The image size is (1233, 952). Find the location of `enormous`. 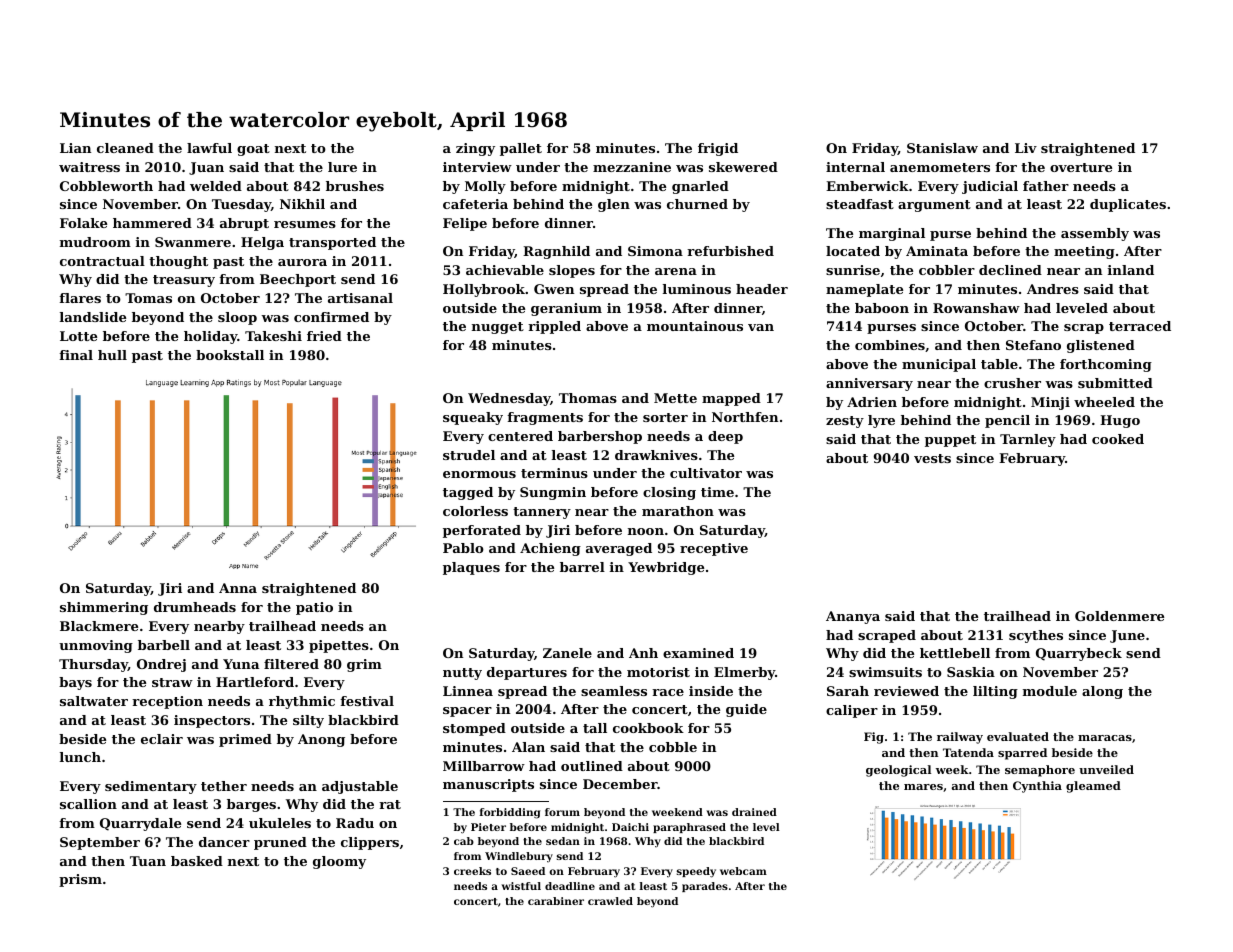

enormous is located at coordinates (479, 474).
